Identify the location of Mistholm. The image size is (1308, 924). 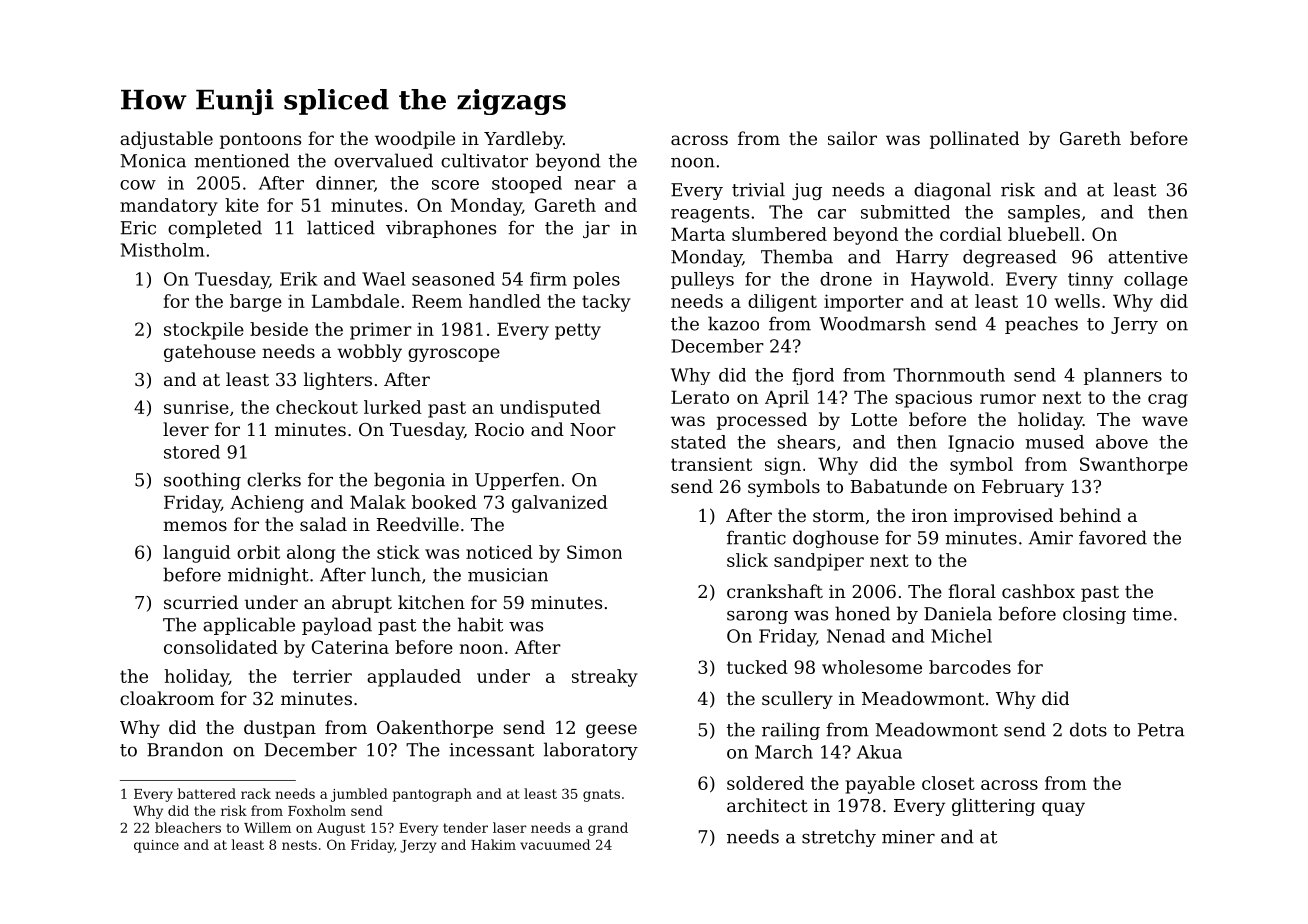
(162, 250).
